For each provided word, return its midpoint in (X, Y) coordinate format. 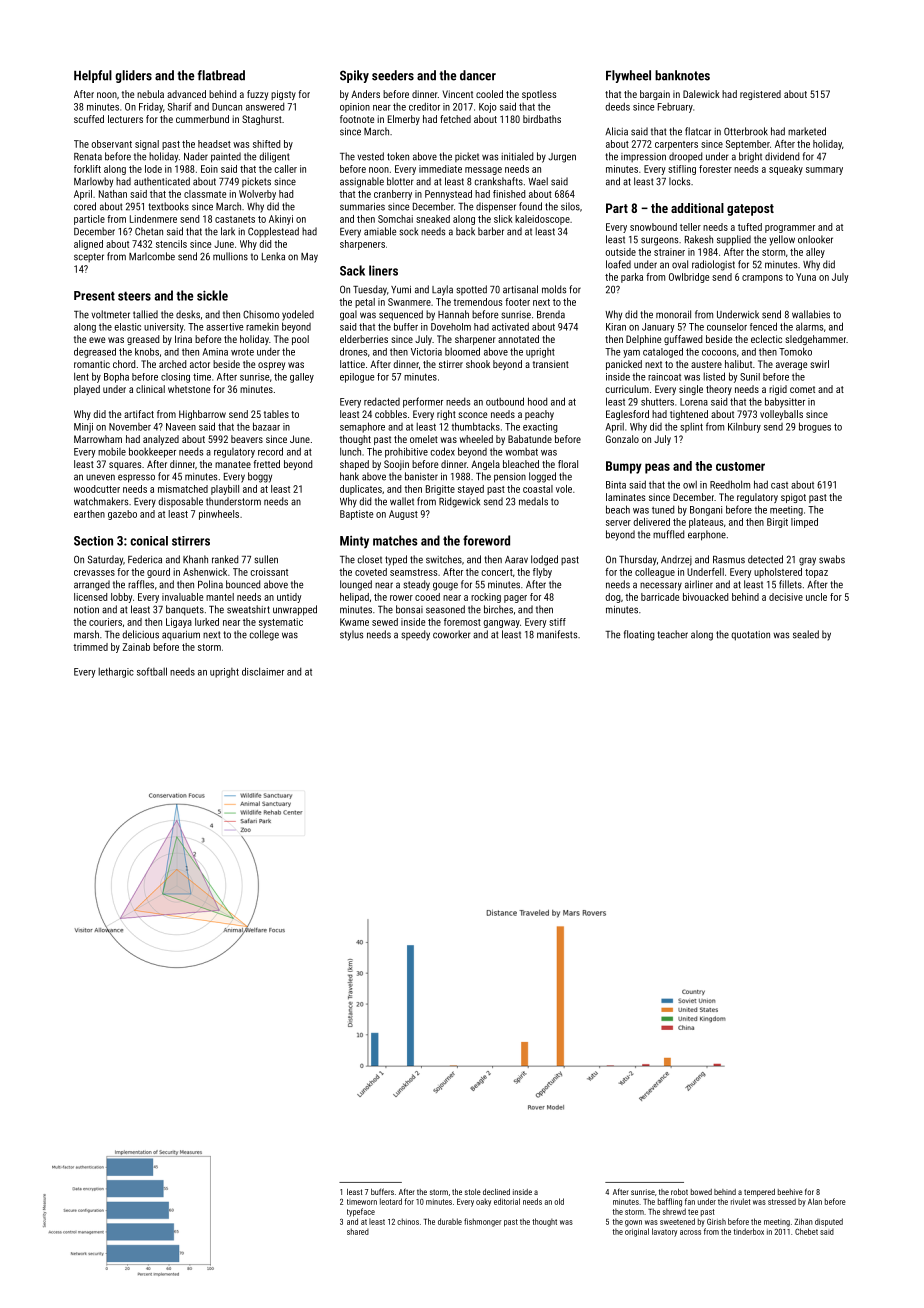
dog (613, 598)
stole (473, 1192)
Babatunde (530, 439)
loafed (618, 264)
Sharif (179, 106)
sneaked (433, 219)
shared (358, 1231)
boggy (260, 477)
